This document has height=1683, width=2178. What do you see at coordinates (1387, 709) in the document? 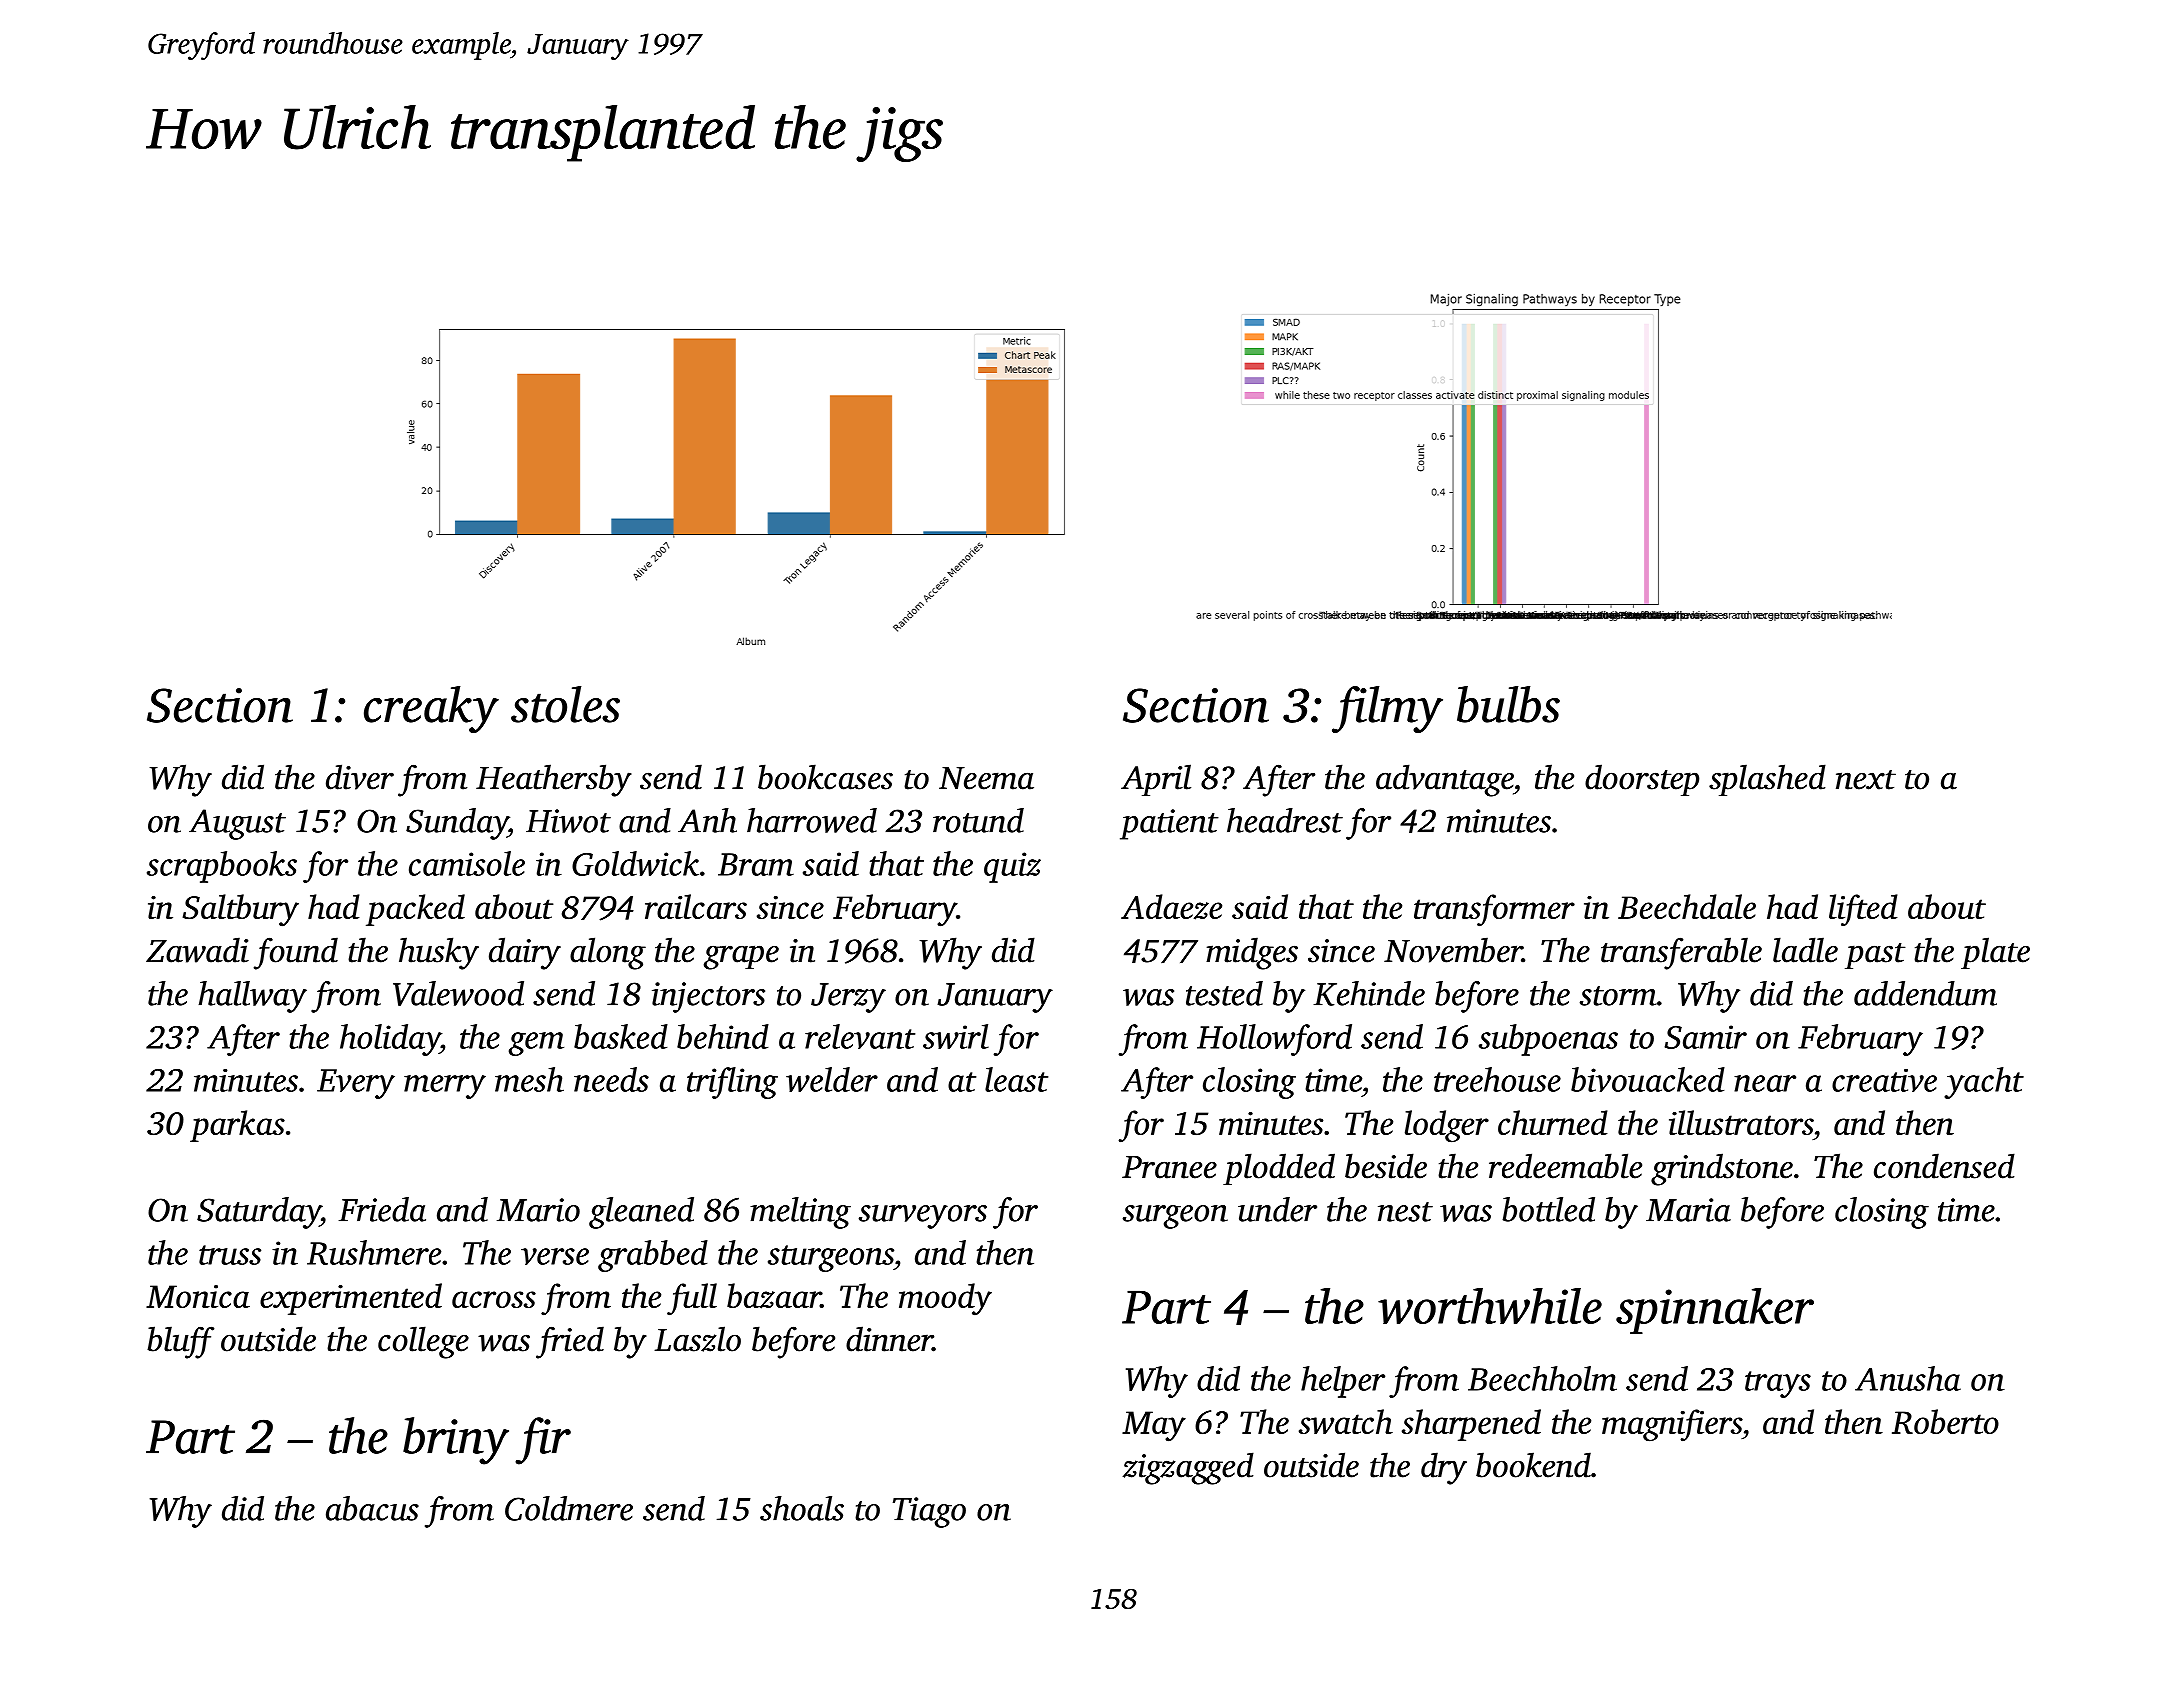
I see `filmy` at bounding box center [1387, 709].
